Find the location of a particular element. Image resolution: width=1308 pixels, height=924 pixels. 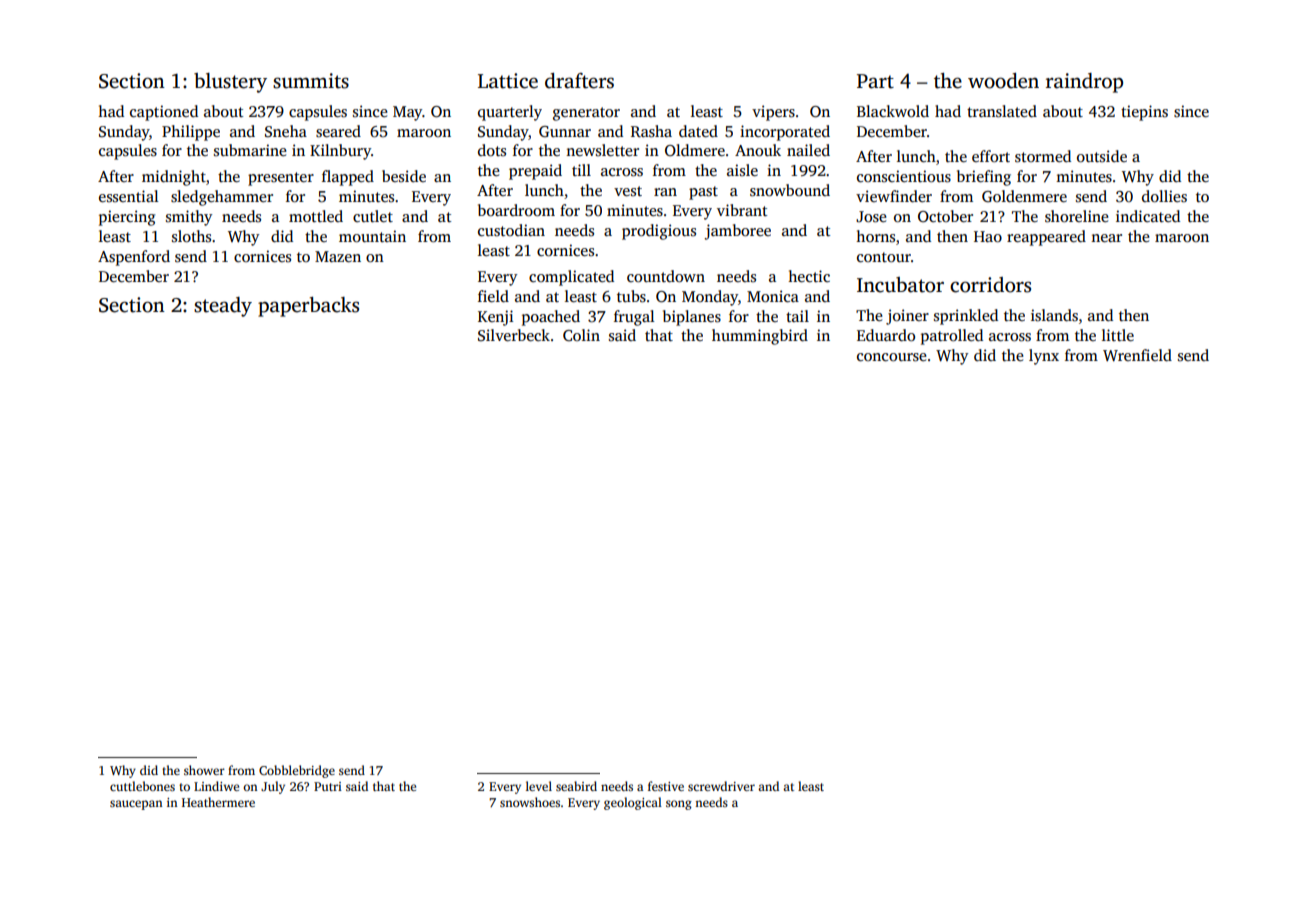

Aspenford is located at coordinates (134, 258).
